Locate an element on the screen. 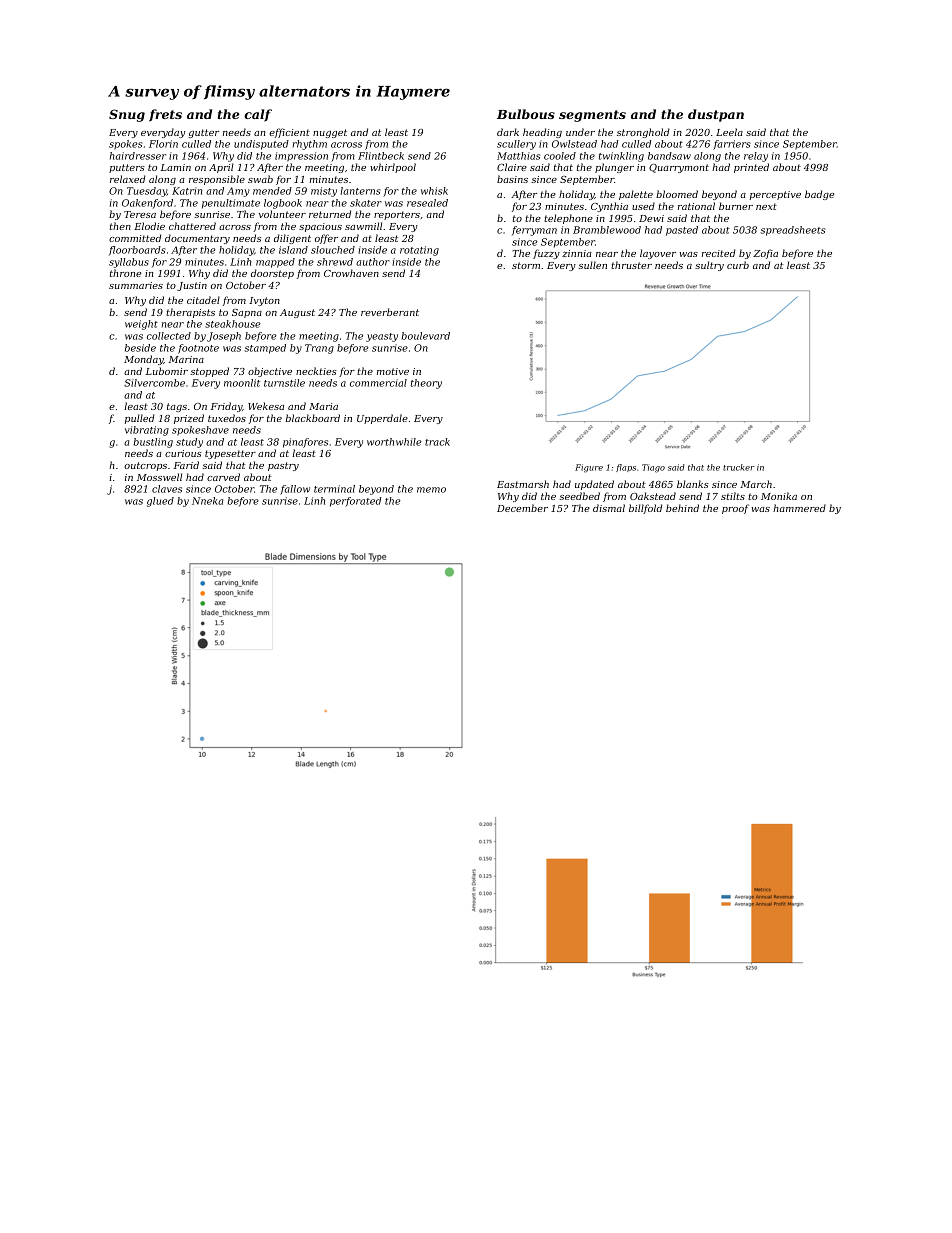 This screenshot has width=952, height=1233. thruster is located at coordinates (631, 265).
